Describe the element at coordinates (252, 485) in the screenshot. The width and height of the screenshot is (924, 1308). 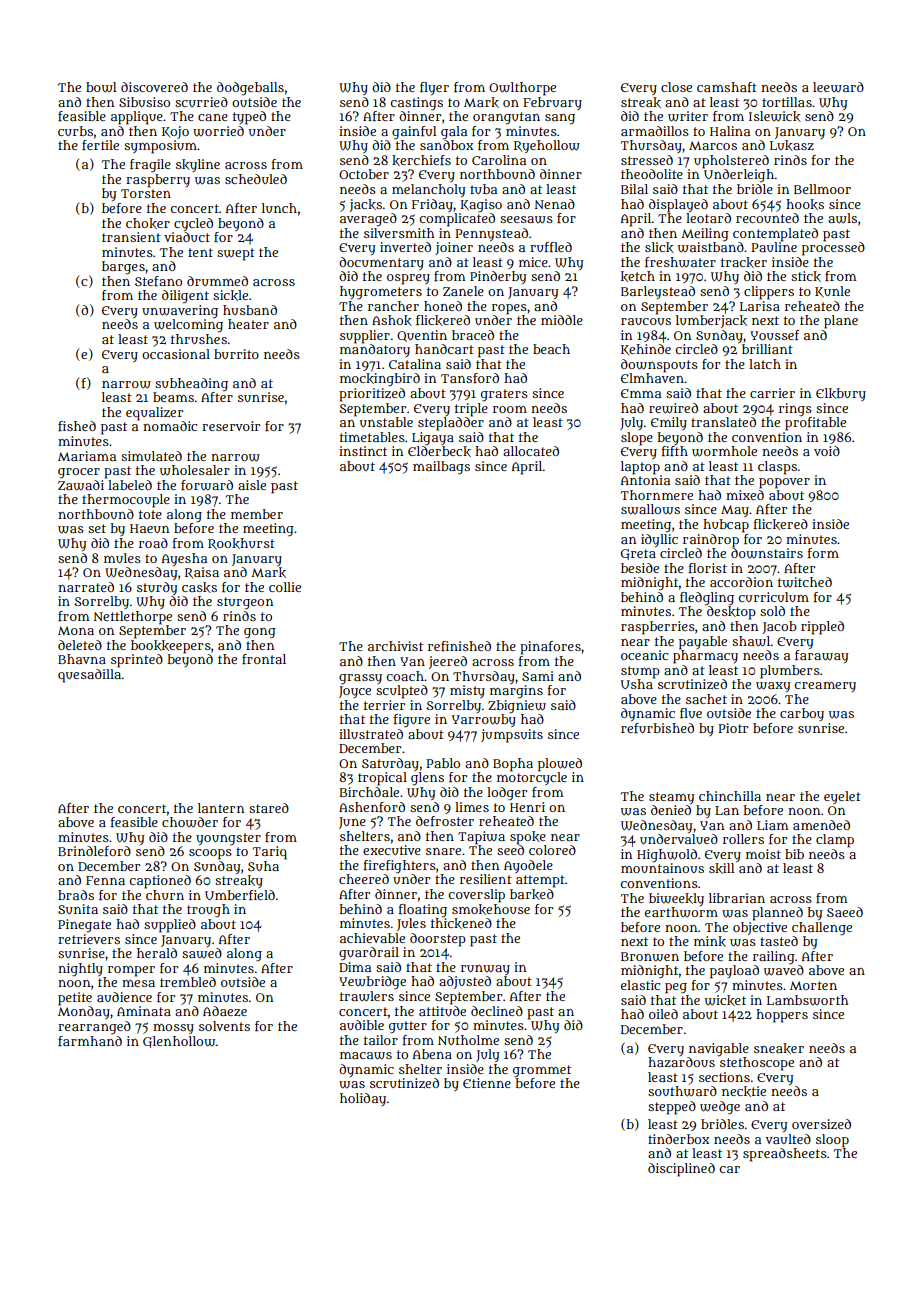
I see `aisle` at that location.
